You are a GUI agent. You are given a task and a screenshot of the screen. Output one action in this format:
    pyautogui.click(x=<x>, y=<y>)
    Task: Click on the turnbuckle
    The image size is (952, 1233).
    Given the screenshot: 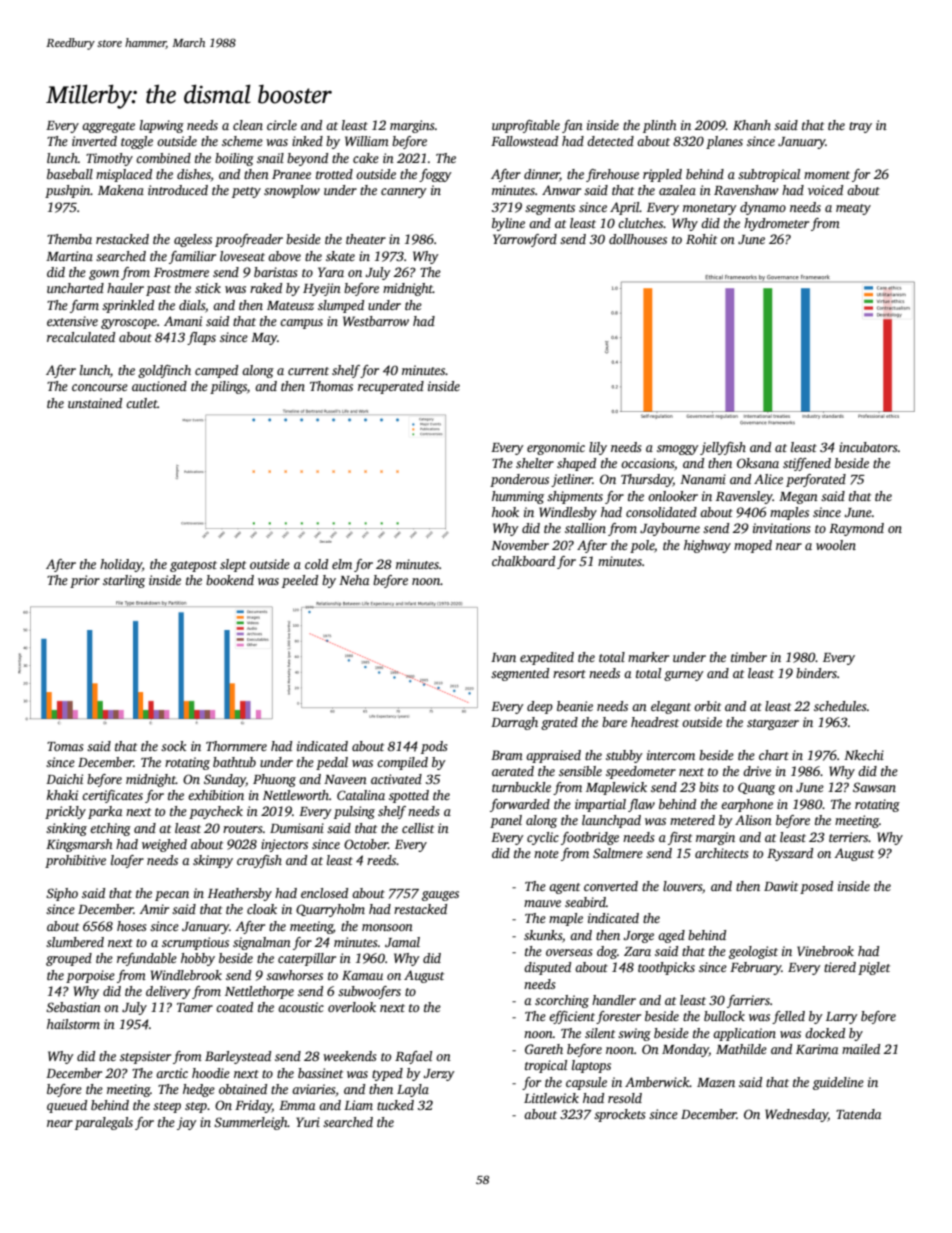 What is the action you would take?
    pyautogui.click(x=521, y=787)
